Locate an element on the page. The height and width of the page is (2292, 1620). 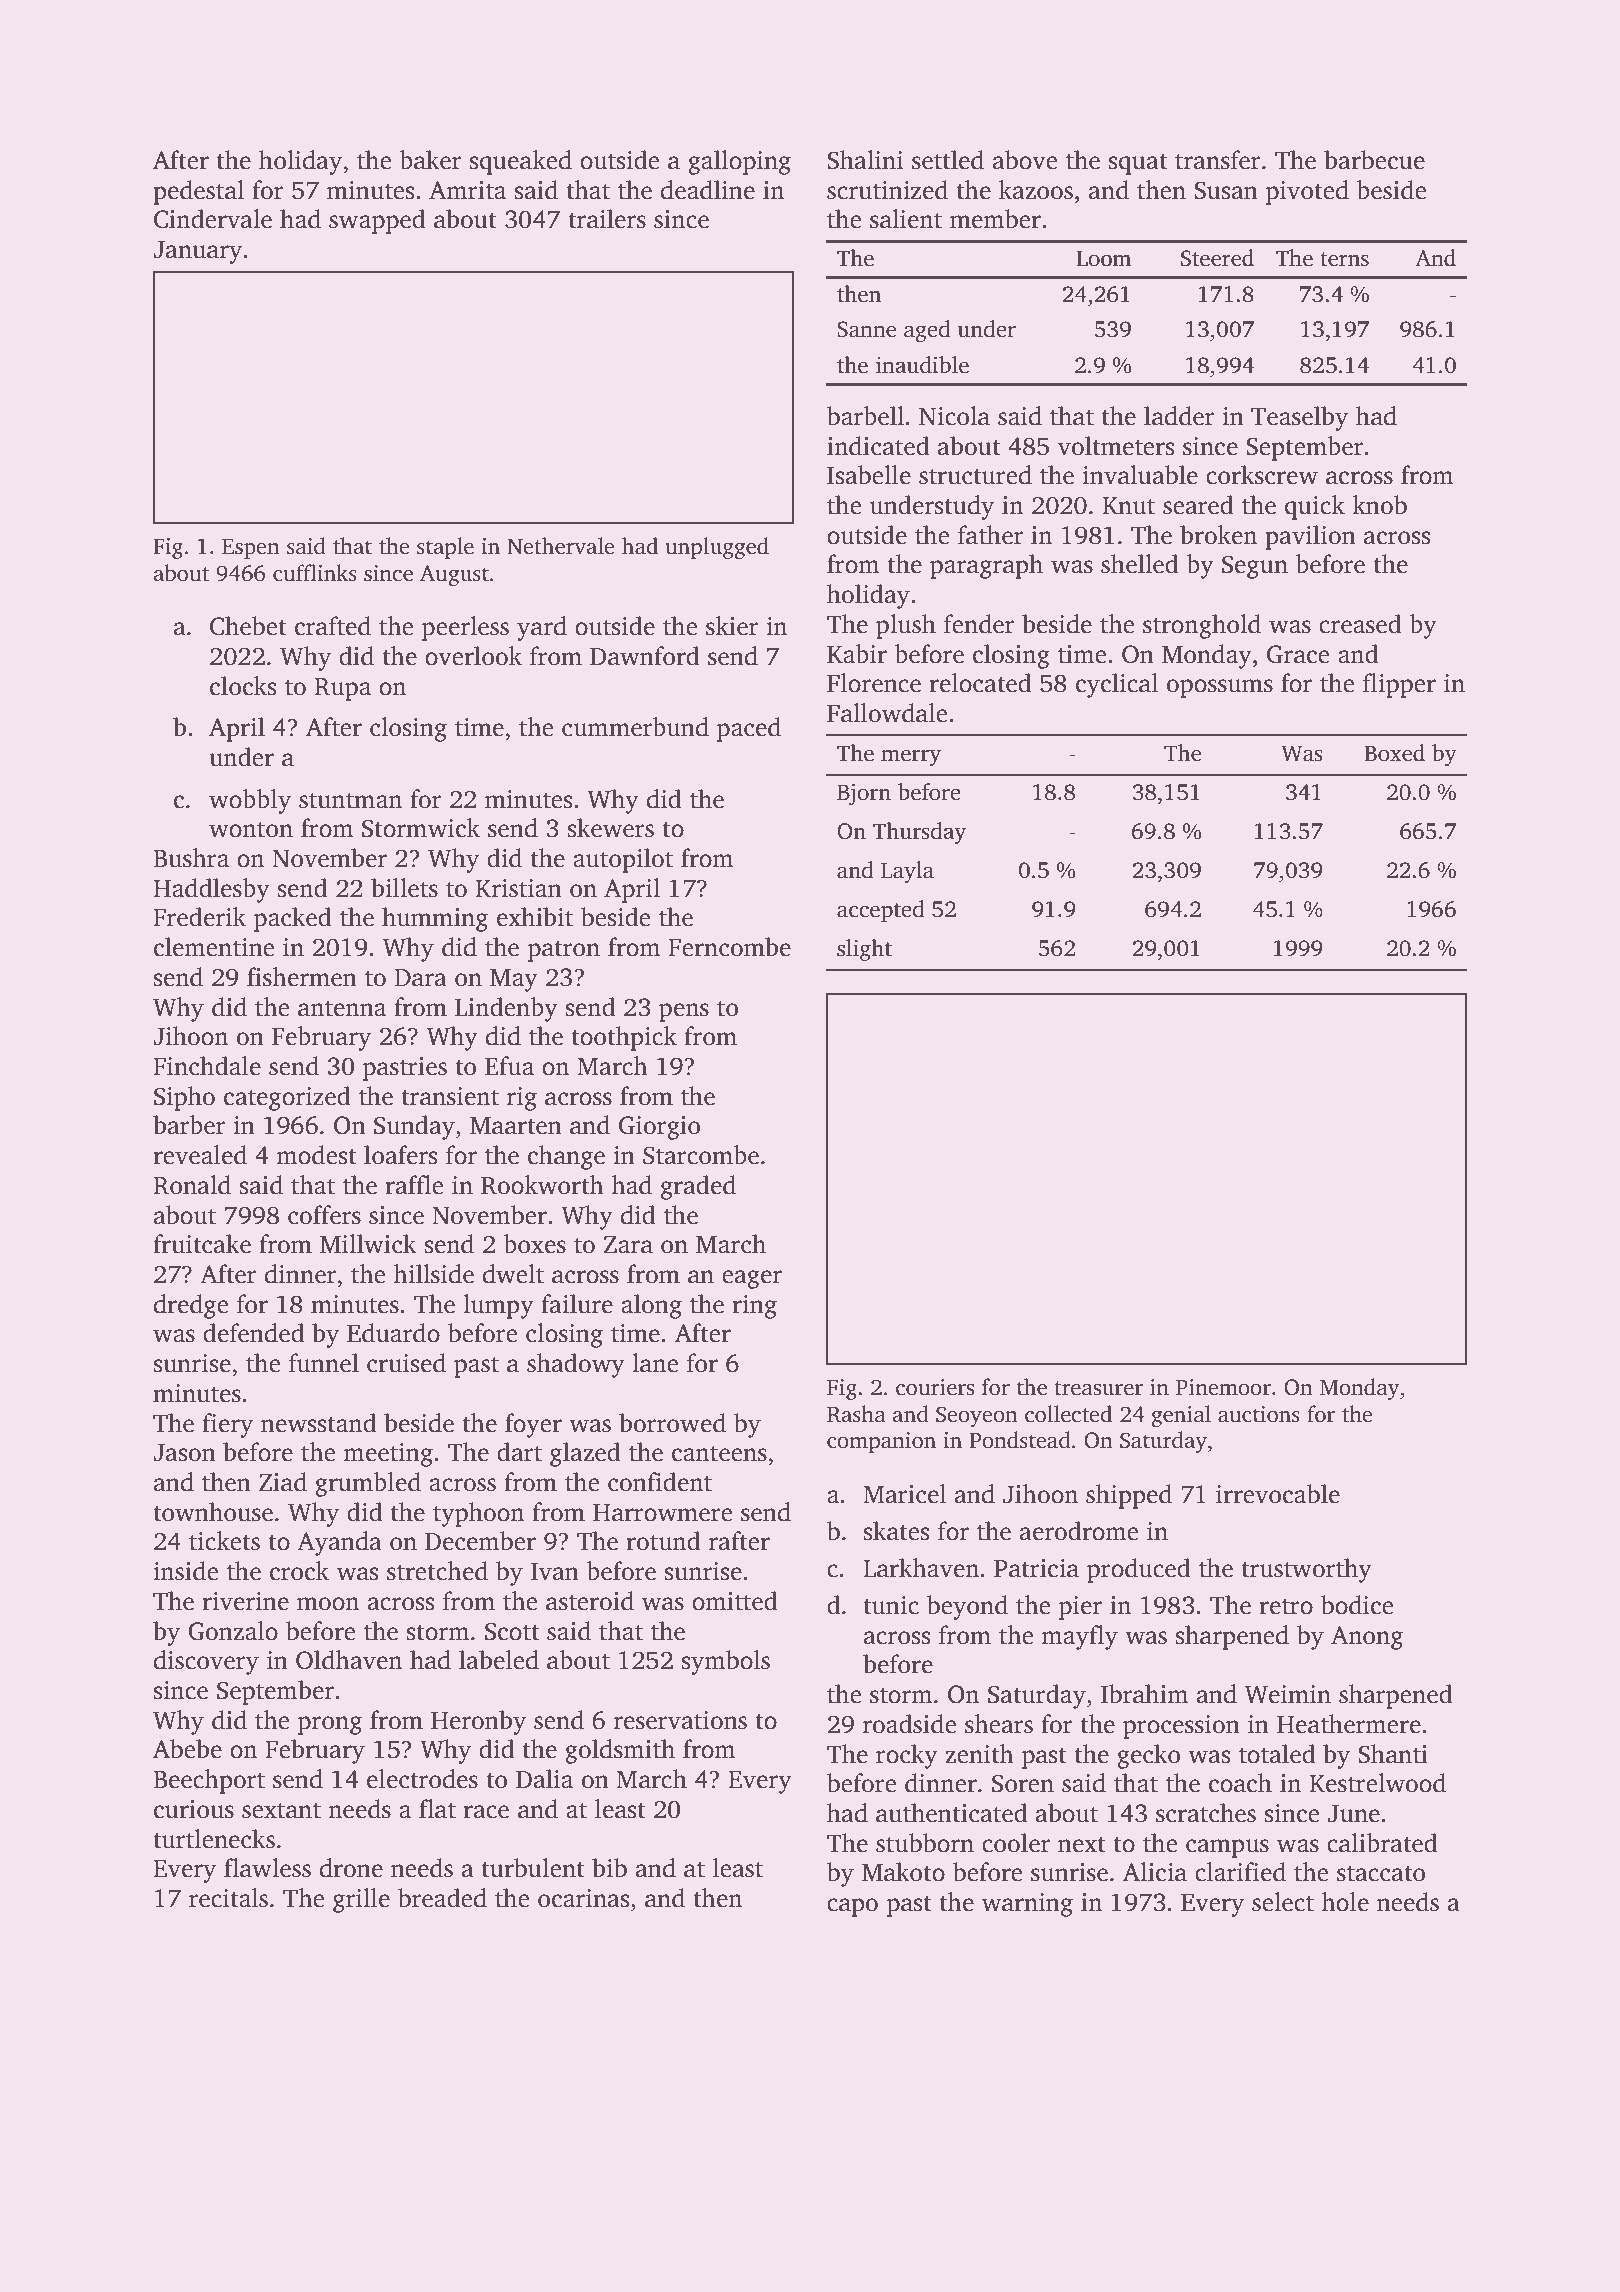
Boxed is located at coordinates (1394, 753).
